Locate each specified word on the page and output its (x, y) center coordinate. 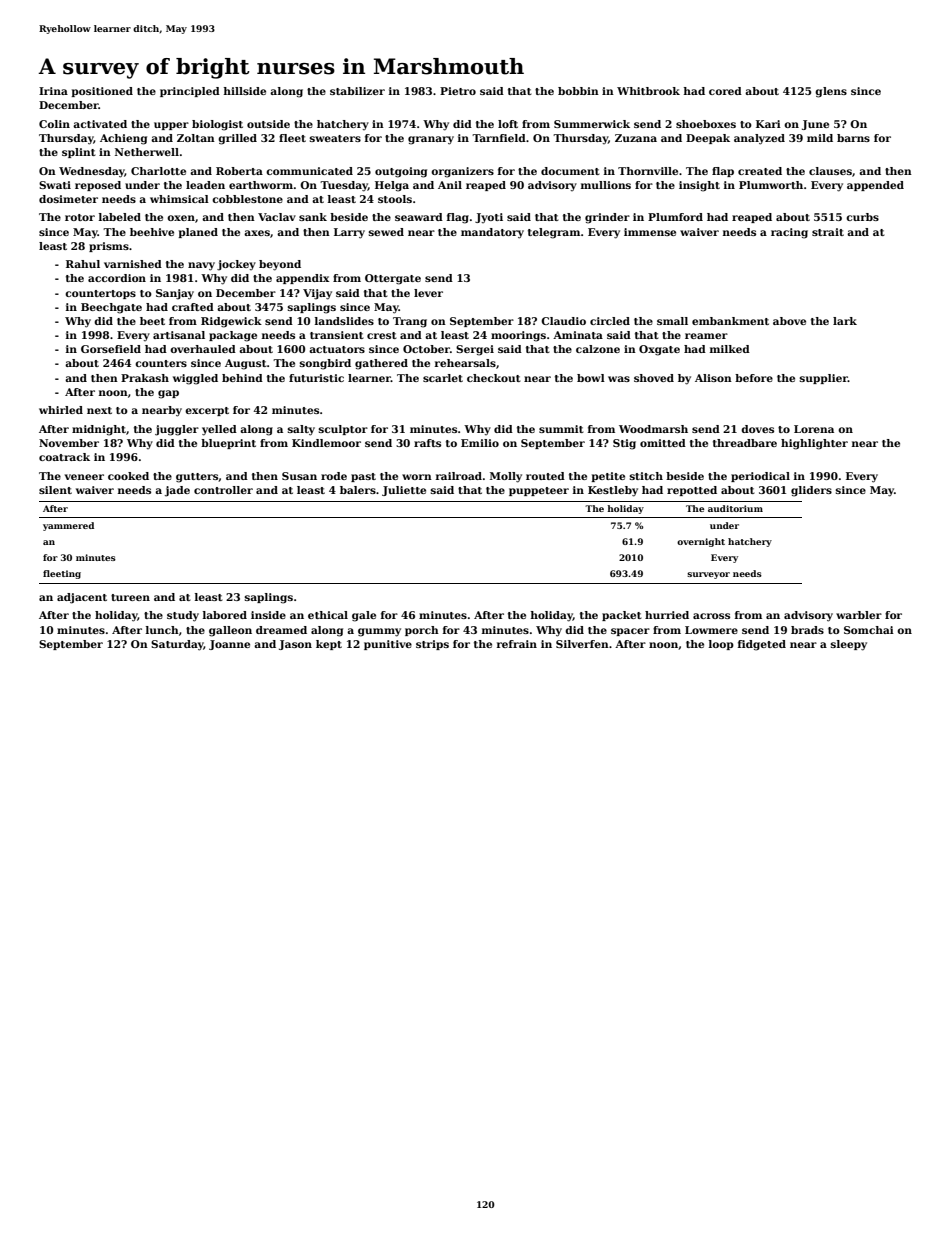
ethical (328, 615)
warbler (859, 615)
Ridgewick (231, 322)
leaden (205, 185)
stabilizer (357, 91)
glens (831, 92)
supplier (824, 379)
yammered (68, 526)
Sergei (475, 350)
